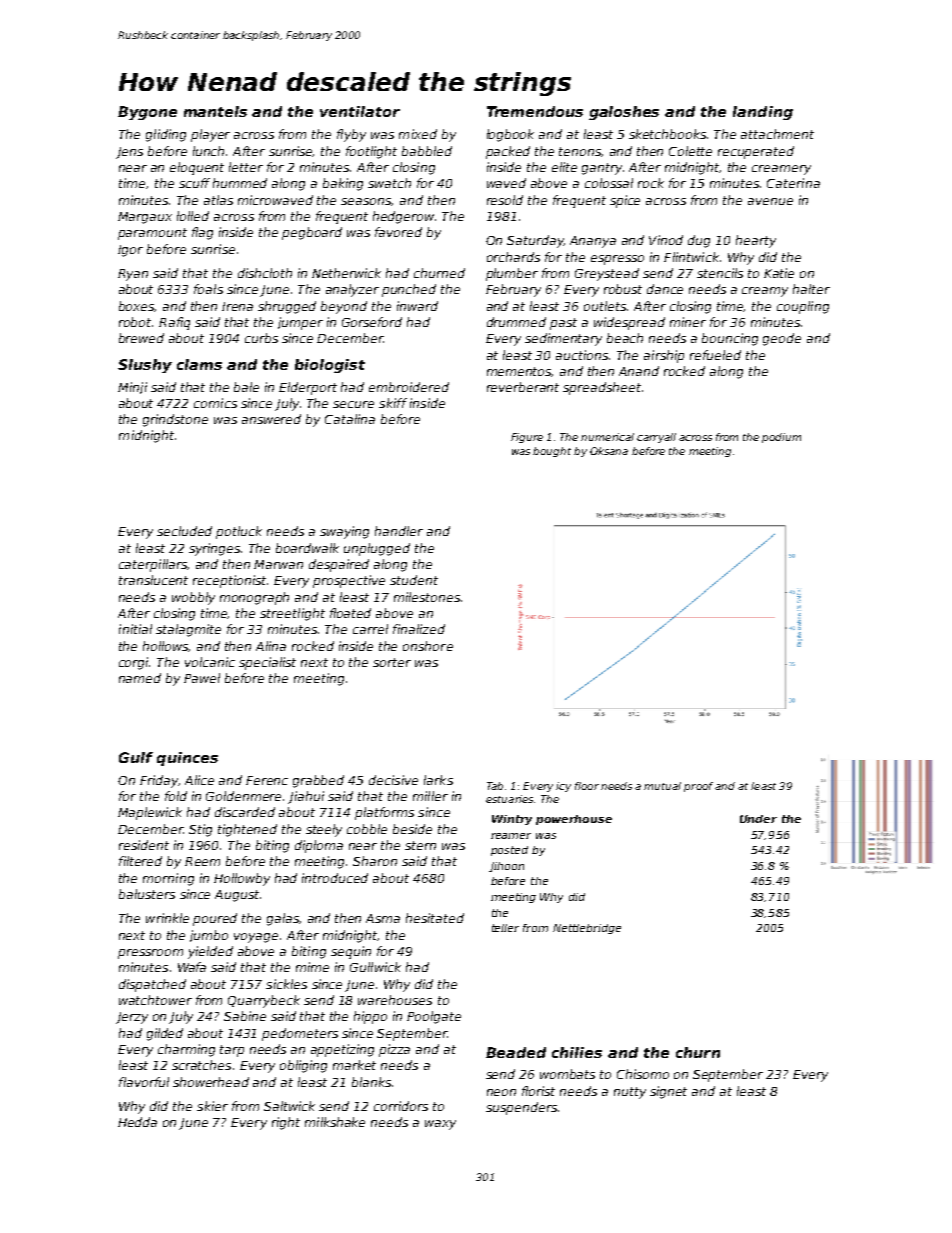 The height and width of the screenshot is (1233, 952). I want to click on sorter, so click(392, 662).
